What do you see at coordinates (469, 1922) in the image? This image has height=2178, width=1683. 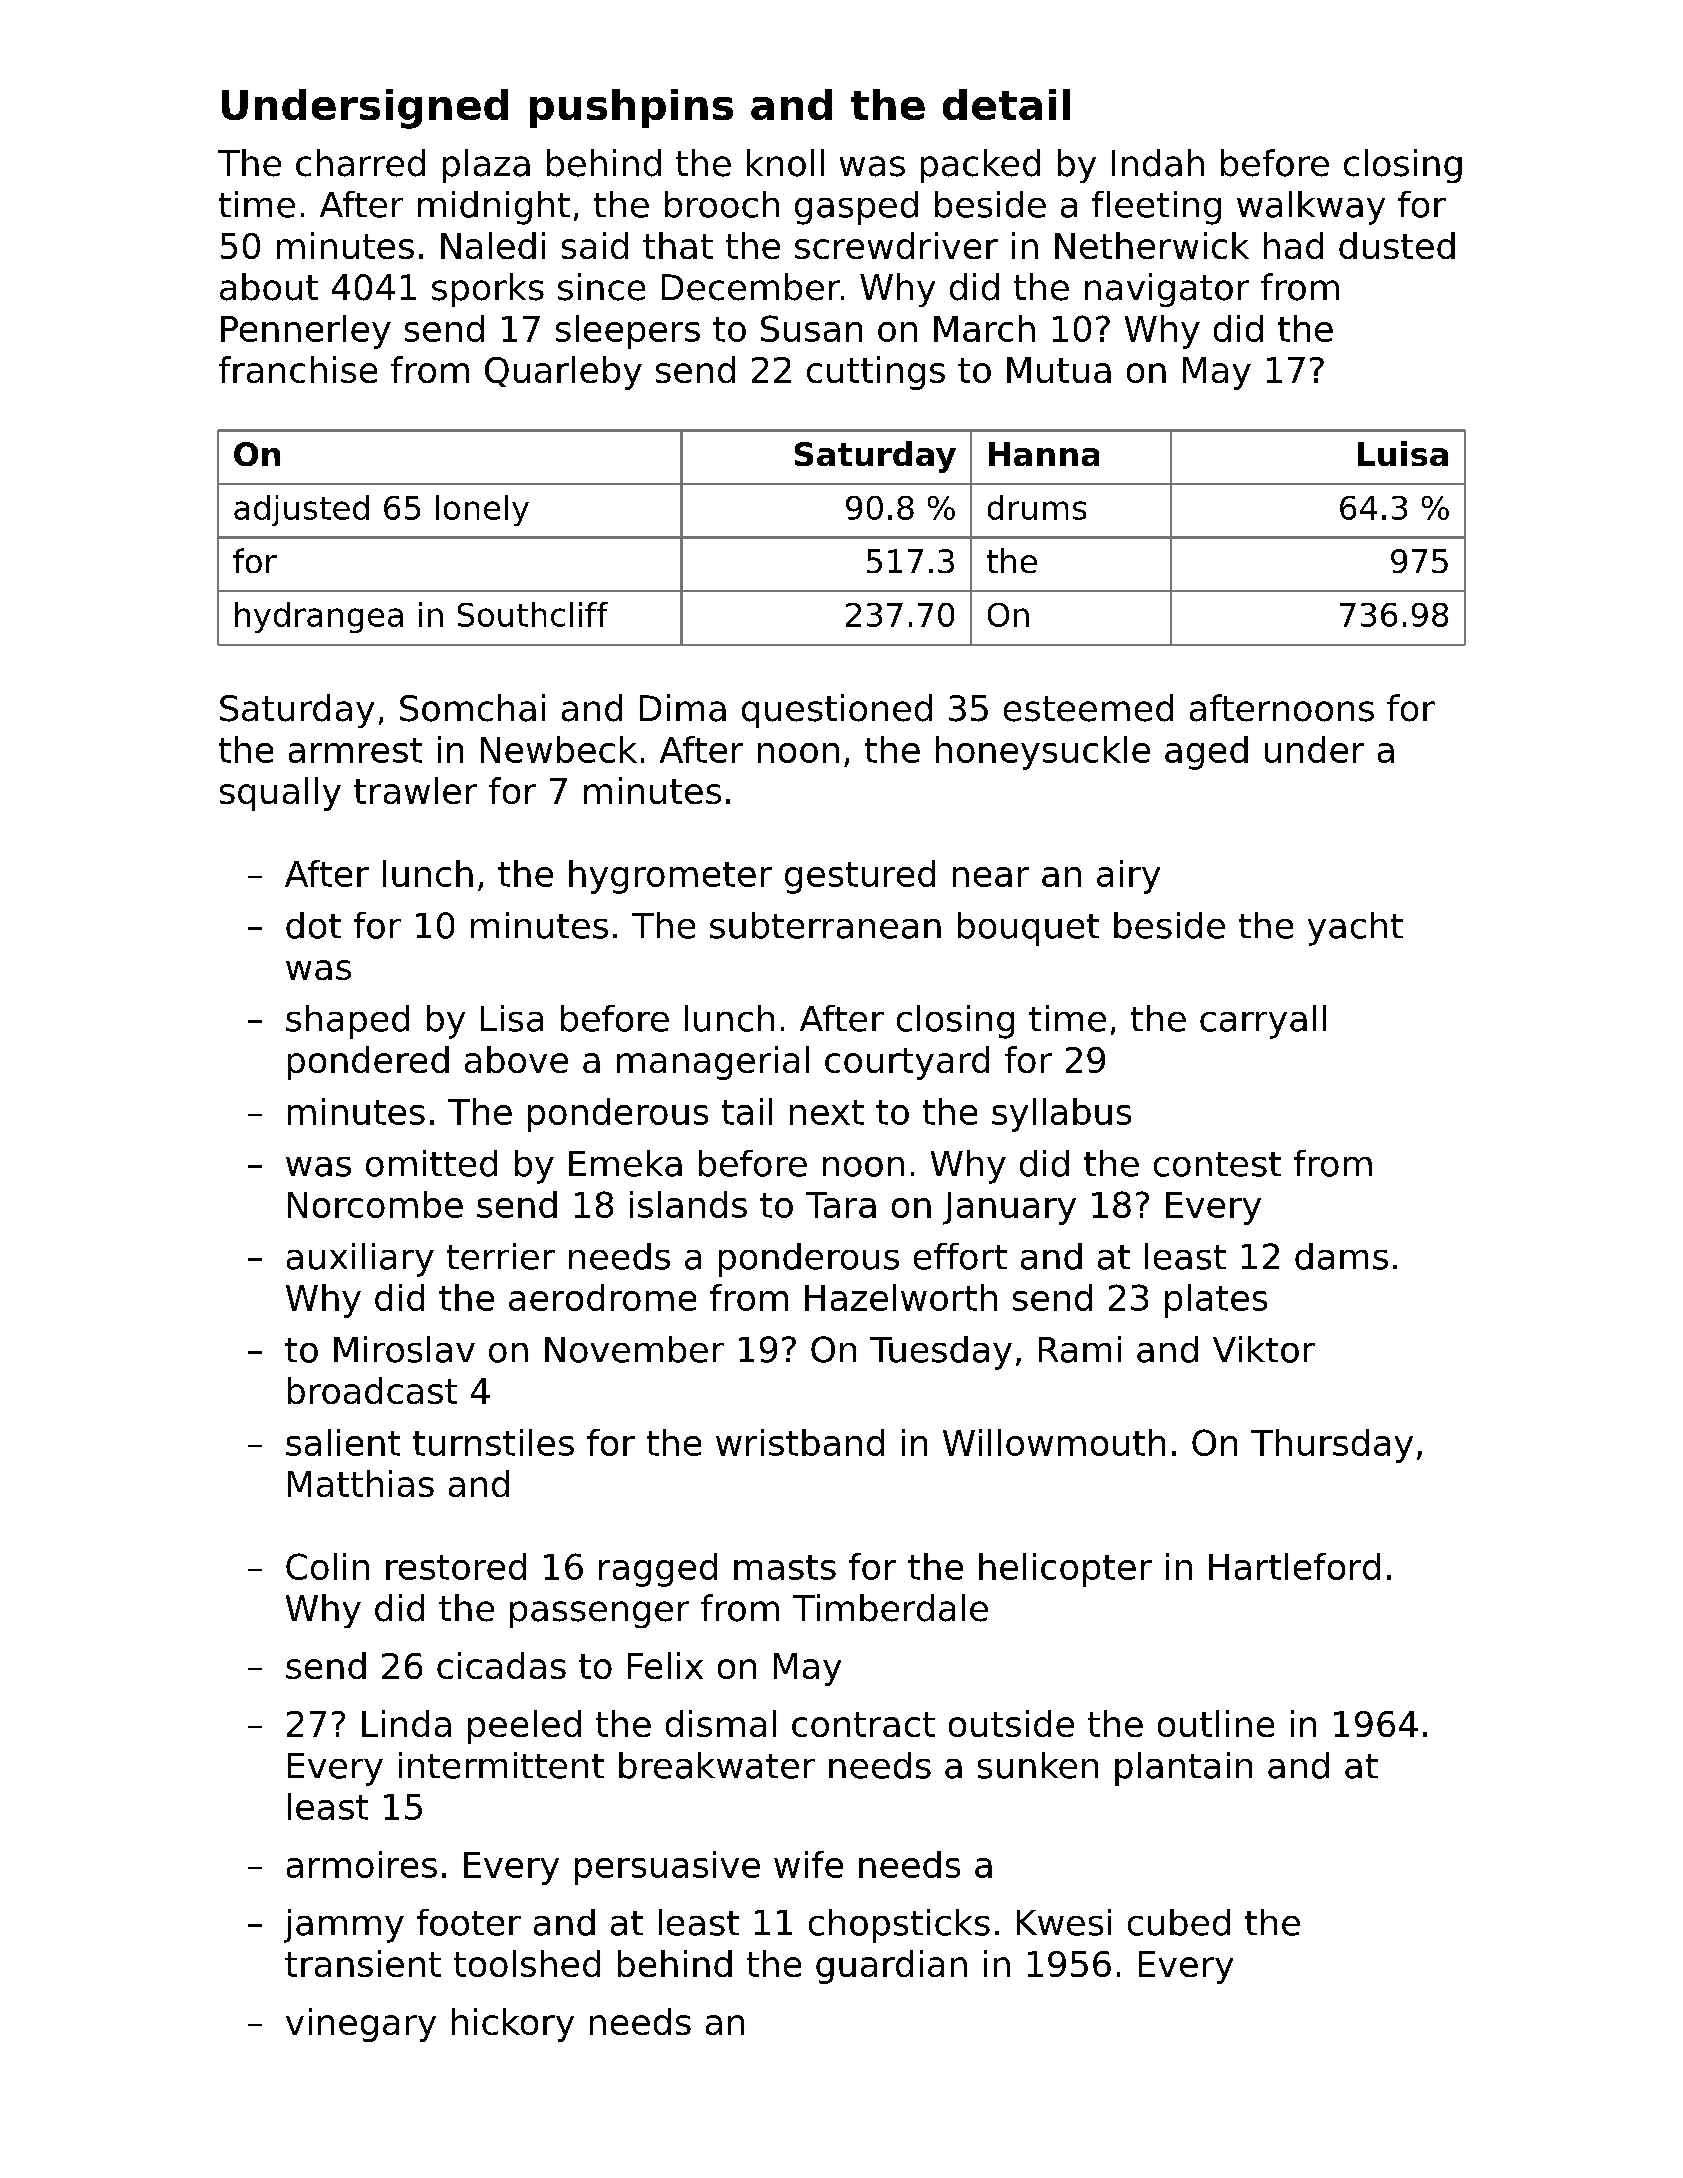 I see `footer` at bounding box center [469, 1922].
